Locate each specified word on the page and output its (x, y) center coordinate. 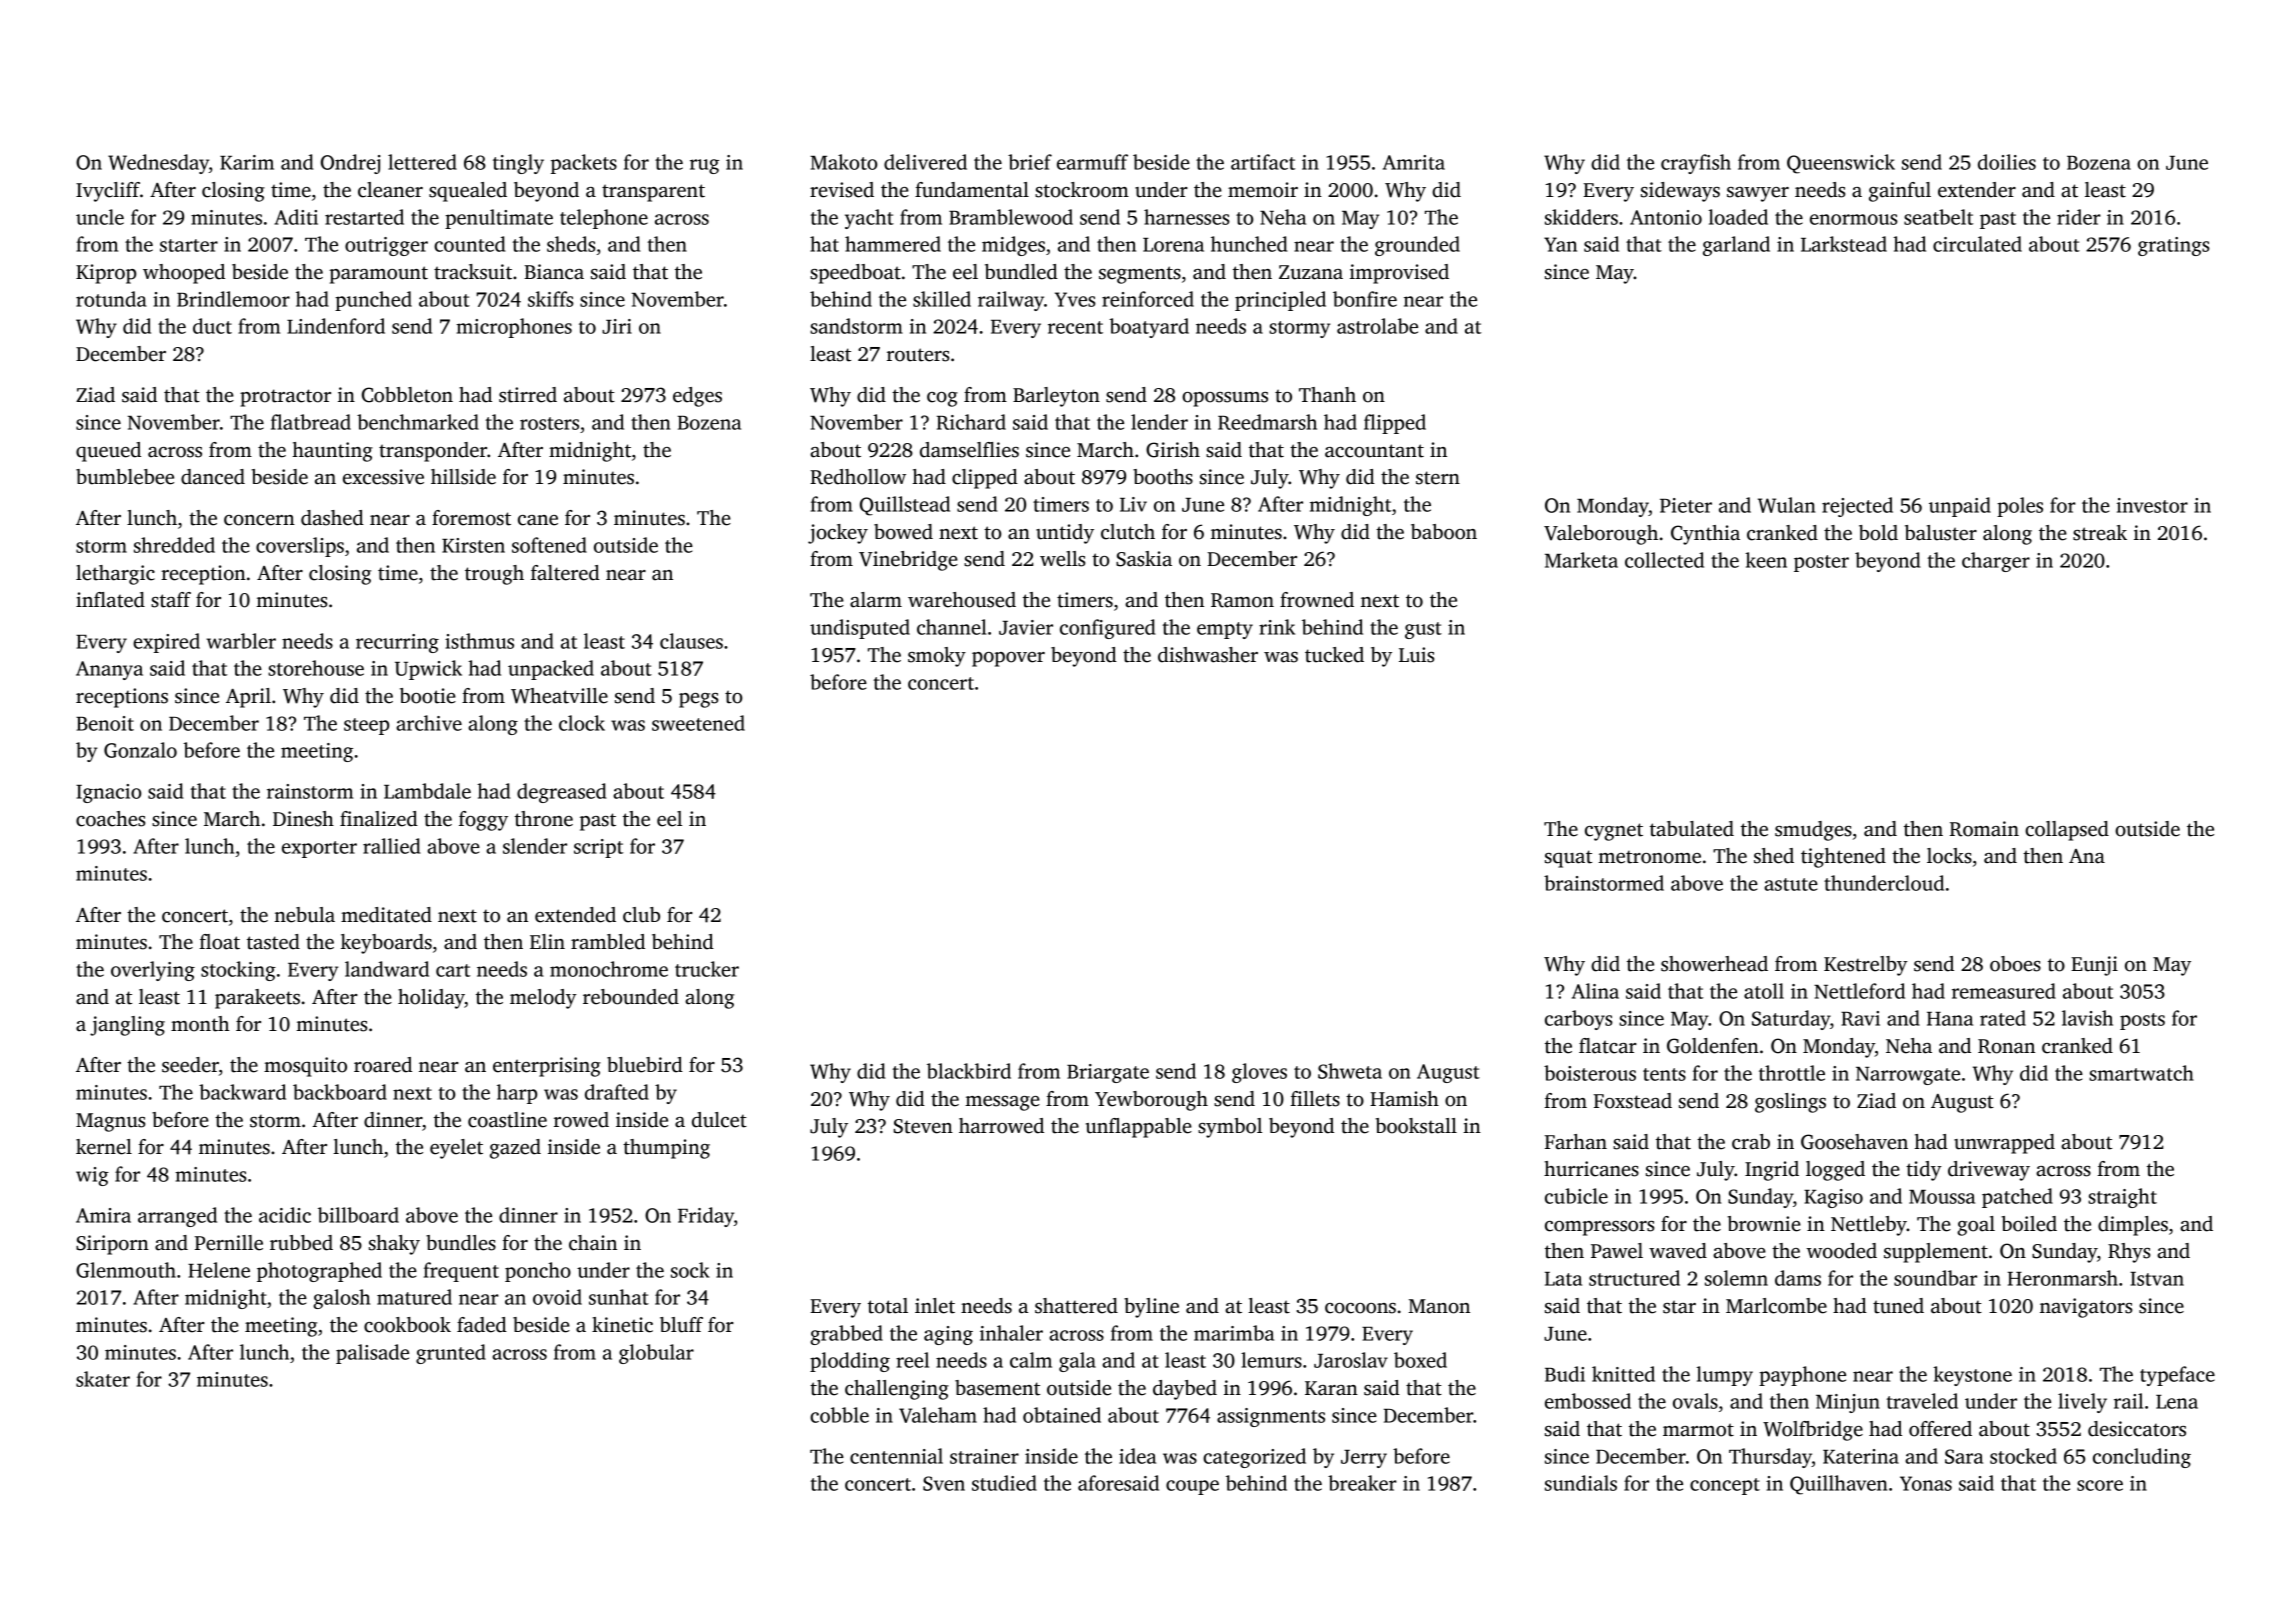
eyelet (456, 1149)
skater (103, 1379)
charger (1996, 562)
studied (1004, 1483)
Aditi (296, 217)
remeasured (2004, 991)
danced (213, 477)
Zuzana (1311, 272)
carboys (1579, 1020)
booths (1163, 477)
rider (2079, 217)
